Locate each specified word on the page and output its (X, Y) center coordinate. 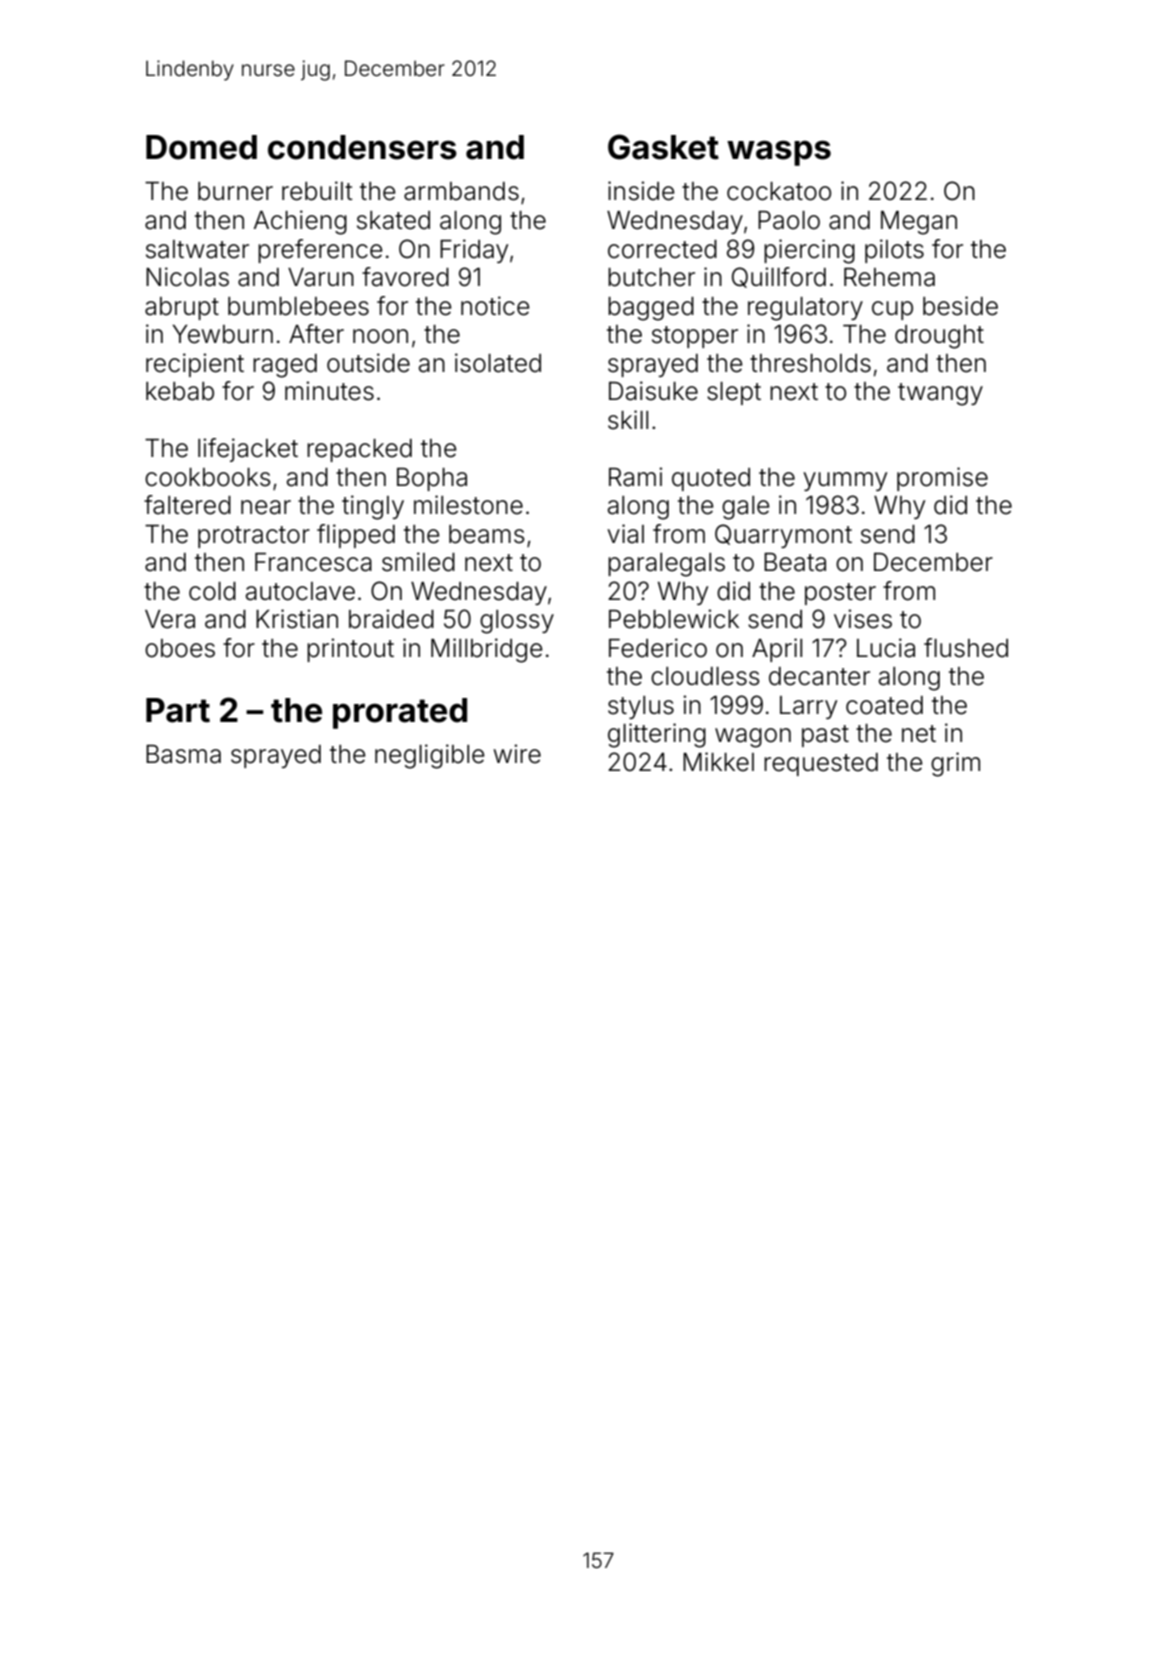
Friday (474, 251)
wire (517, 754)
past (825, 736)
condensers (362, 147)
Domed (201, 147)
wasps (779, 153)
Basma (183, 754)
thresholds (810, 363)
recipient (195, 365)
